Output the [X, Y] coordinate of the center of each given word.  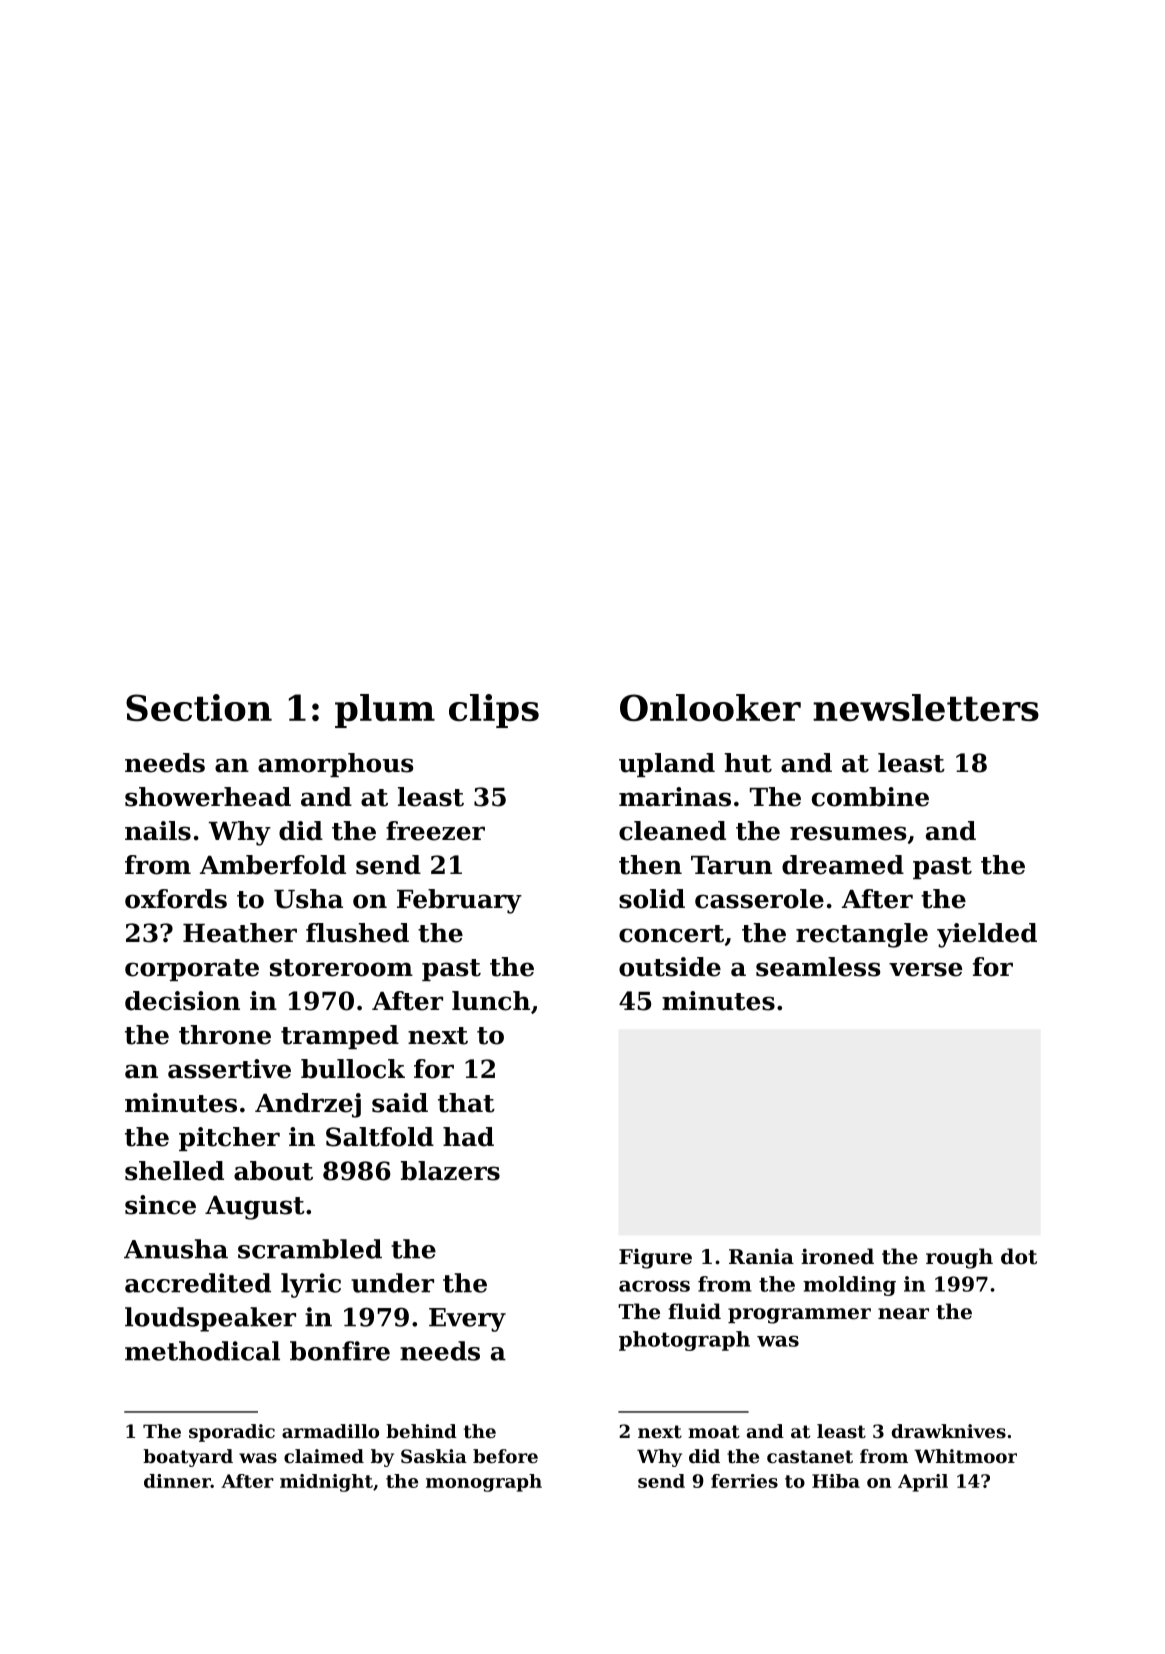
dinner [177, 1481]
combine [870, 797]
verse [925, 969]
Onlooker [710, 707]
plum [385, 711]
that [466, 1103]
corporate [192, 970]
